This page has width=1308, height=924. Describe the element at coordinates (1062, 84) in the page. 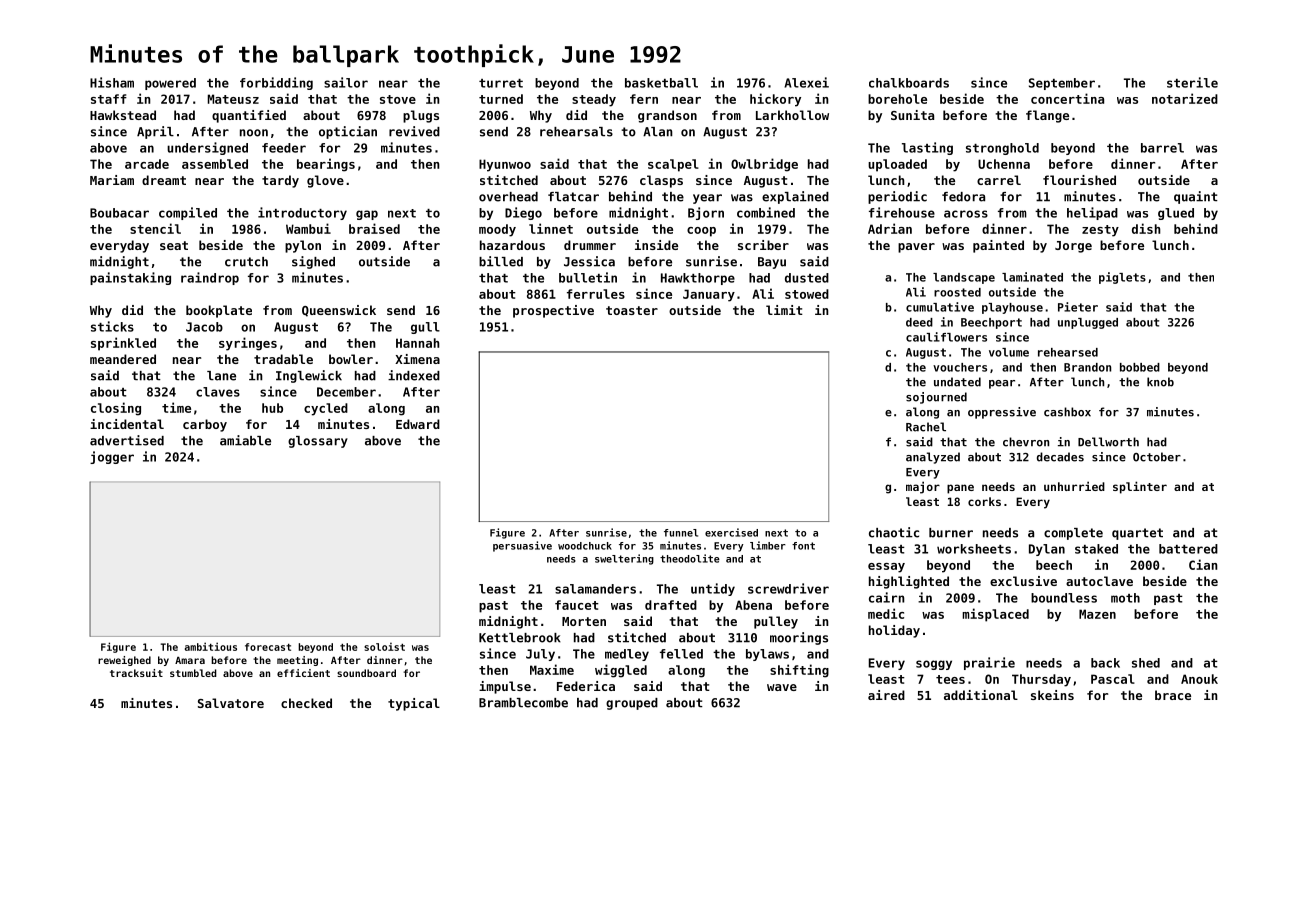

I see `September` at that location.
